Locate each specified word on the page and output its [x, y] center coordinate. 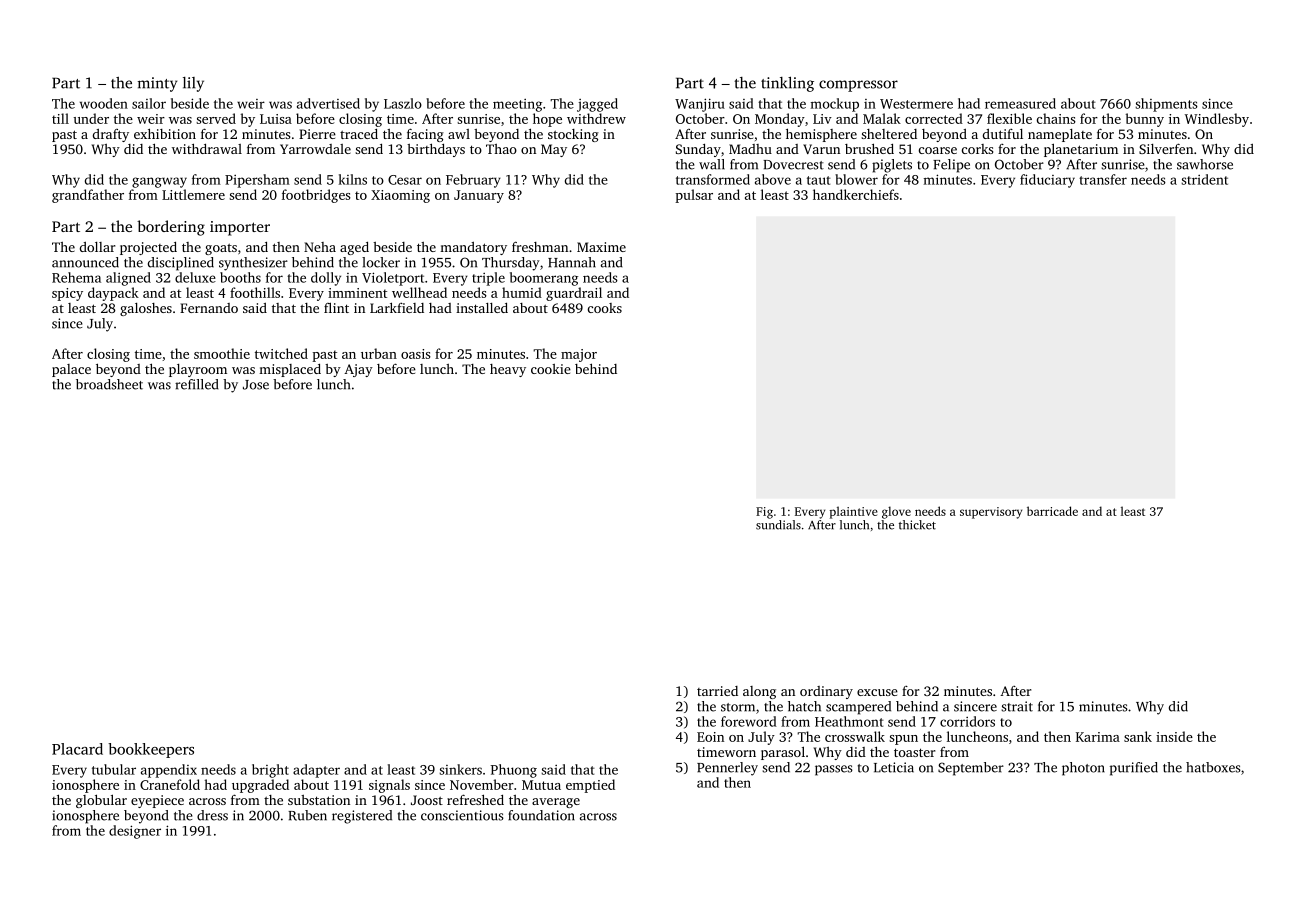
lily [193, 84]
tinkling [787, 84]
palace [71, 370]
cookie [551, 369]
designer [135, 832]
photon [1083, 769]
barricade [1052, 511]
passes [834, 770]
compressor [858, 86]
